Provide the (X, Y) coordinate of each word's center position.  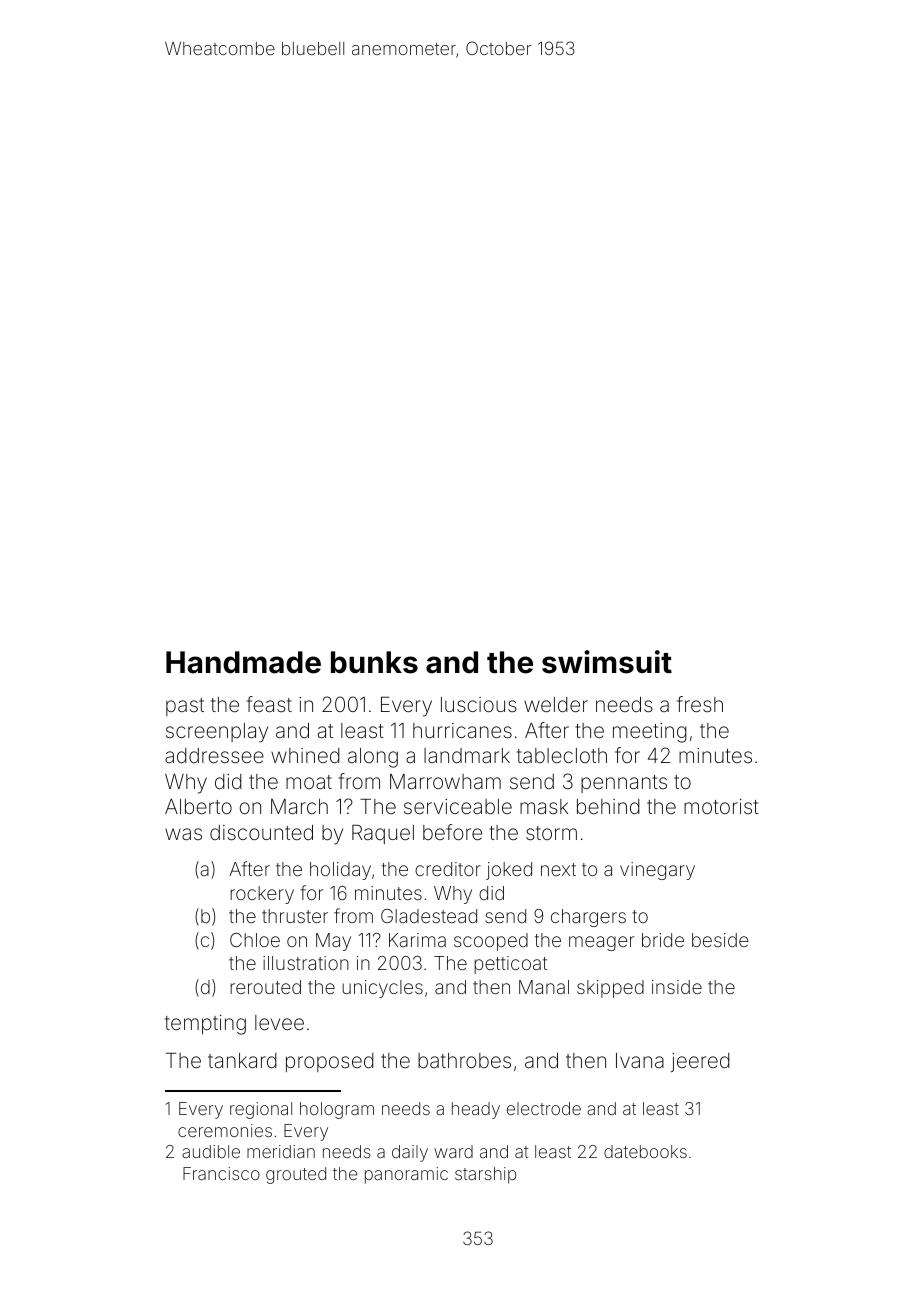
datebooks (645, 1151)
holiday (340, 871)
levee (279, 1022)
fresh (700, 704)
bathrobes (464, 1060)
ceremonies (225, 1130)
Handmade (243, 662)
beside (720, 940)
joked (509, 871)
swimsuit (607, 662)
